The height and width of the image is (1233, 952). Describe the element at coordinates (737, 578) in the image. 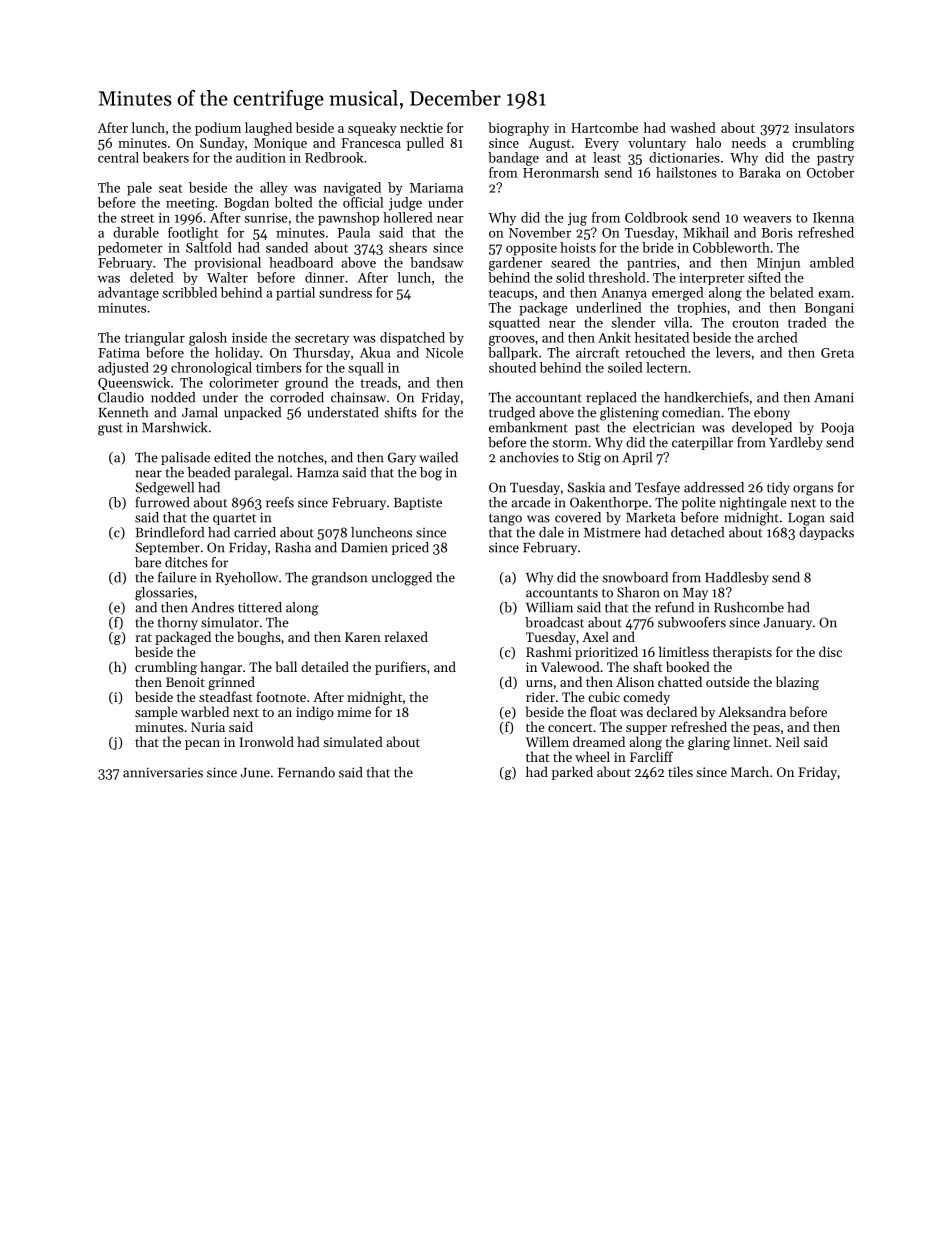

I see `Haddlesby` at that location.
